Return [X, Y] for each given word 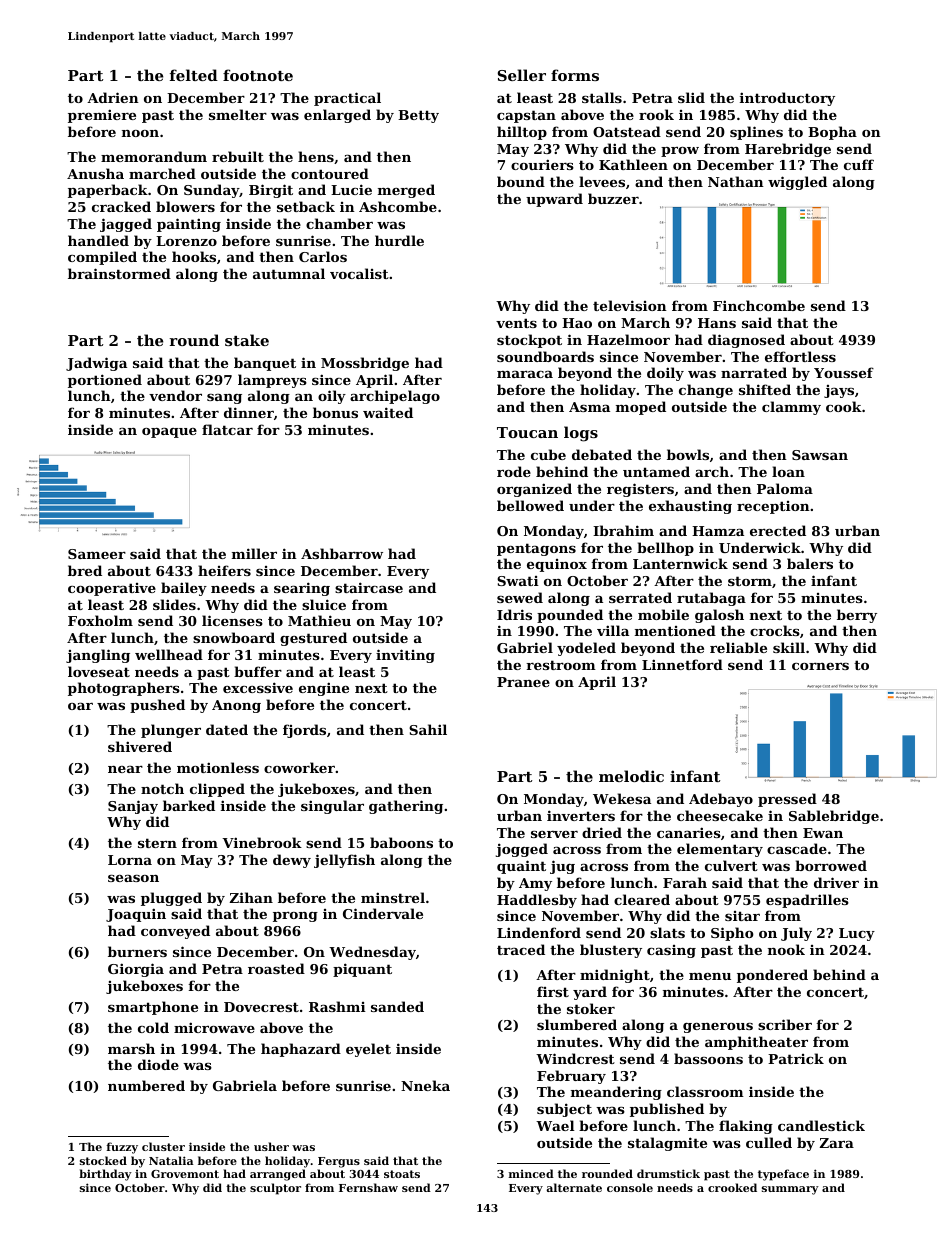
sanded [397, 1006]
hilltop [522, 133]
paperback [108, 191]
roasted [276, 968]
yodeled [586, 649]
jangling [98, 656]
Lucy [857, 934]
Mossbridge [365, 364]
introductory [787, 99]
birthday [105, 1175]
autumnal [289, 273]
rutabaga [711, 599]
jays [839, 391]
